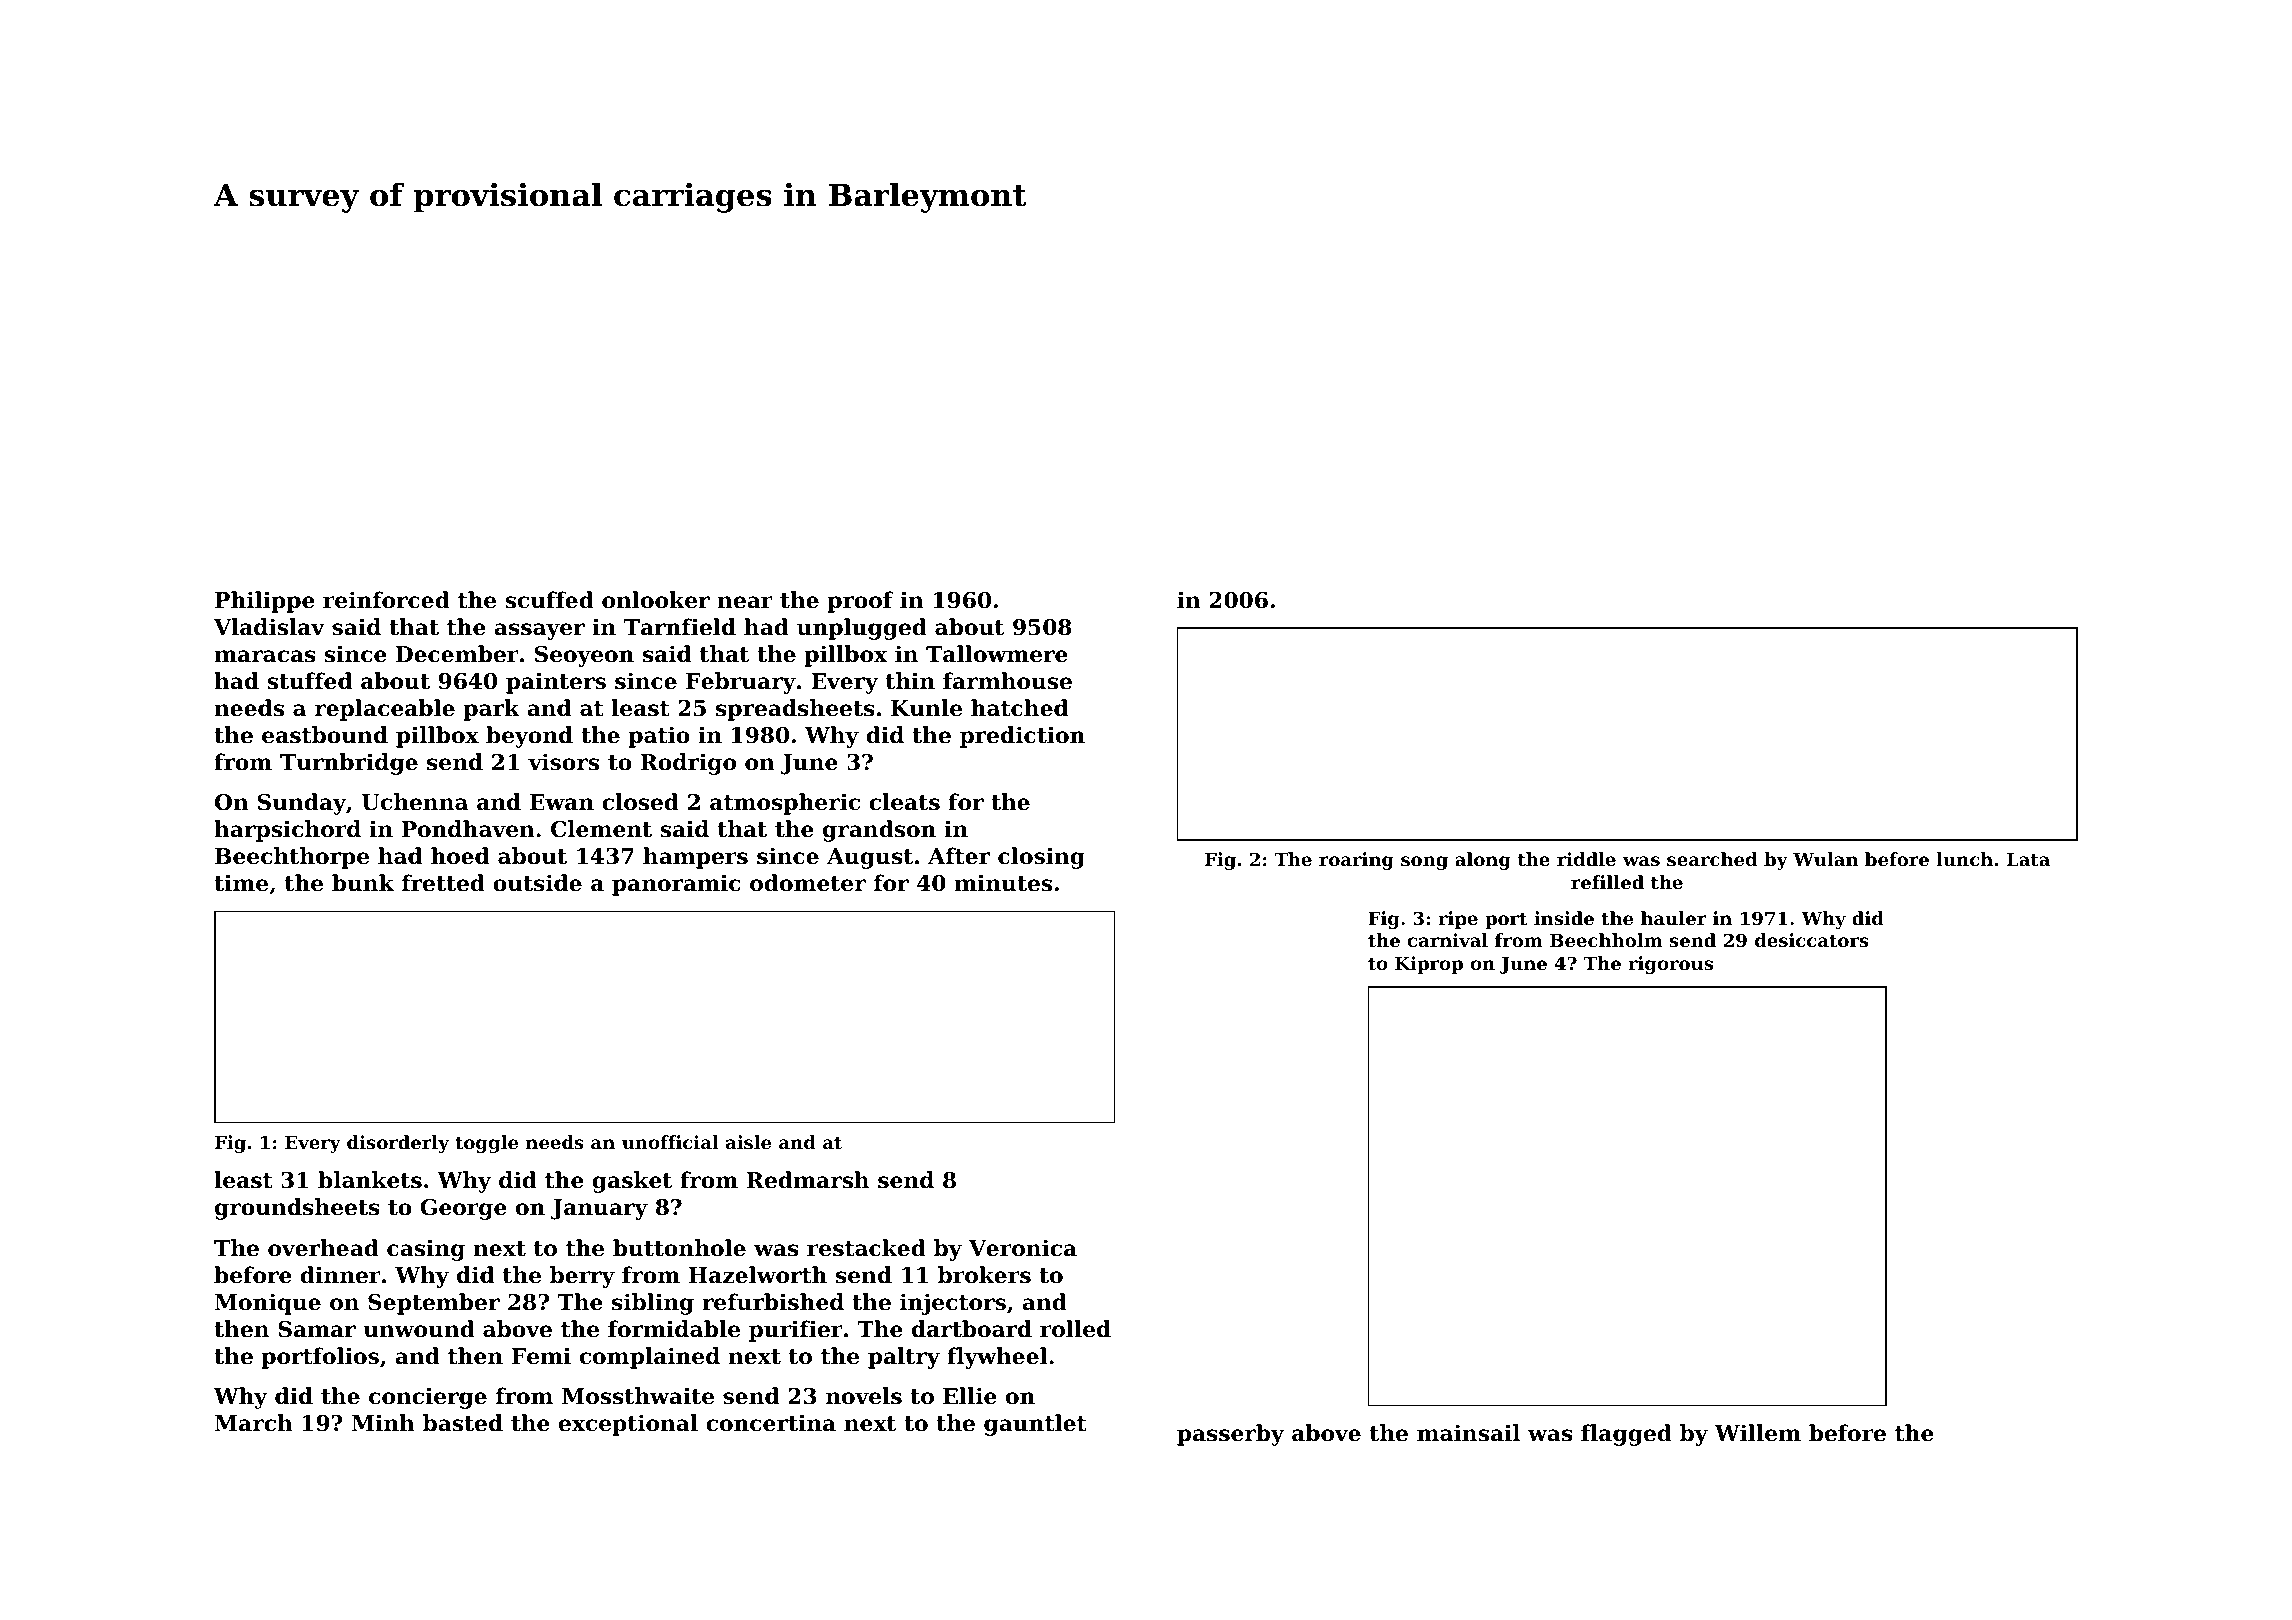 The image size is (2292, 1620). I want to click on Kiprop, so click(1429, 965).
